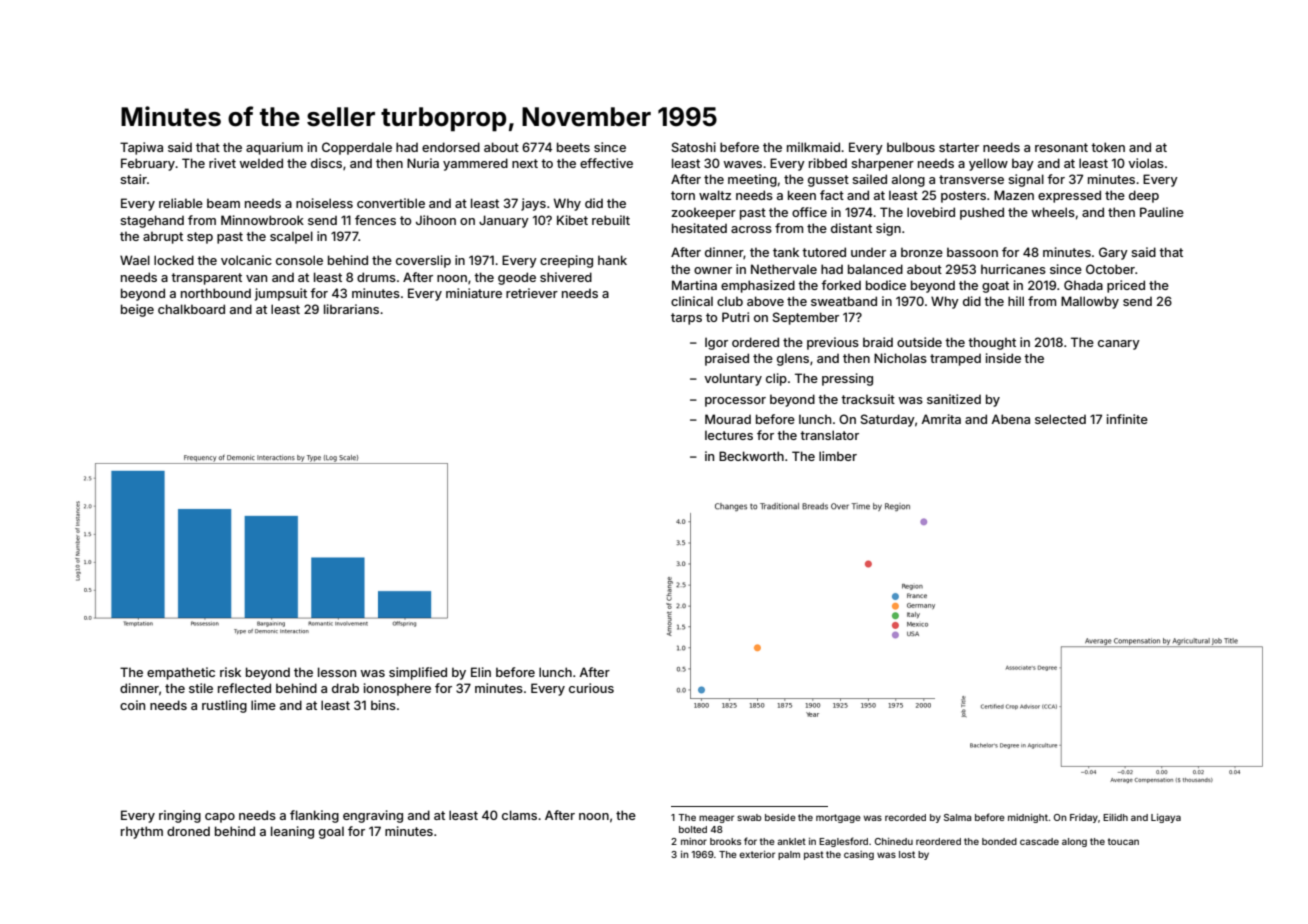 This document has height=924, width=1308. I want to click on palm, so click(789, 855).
